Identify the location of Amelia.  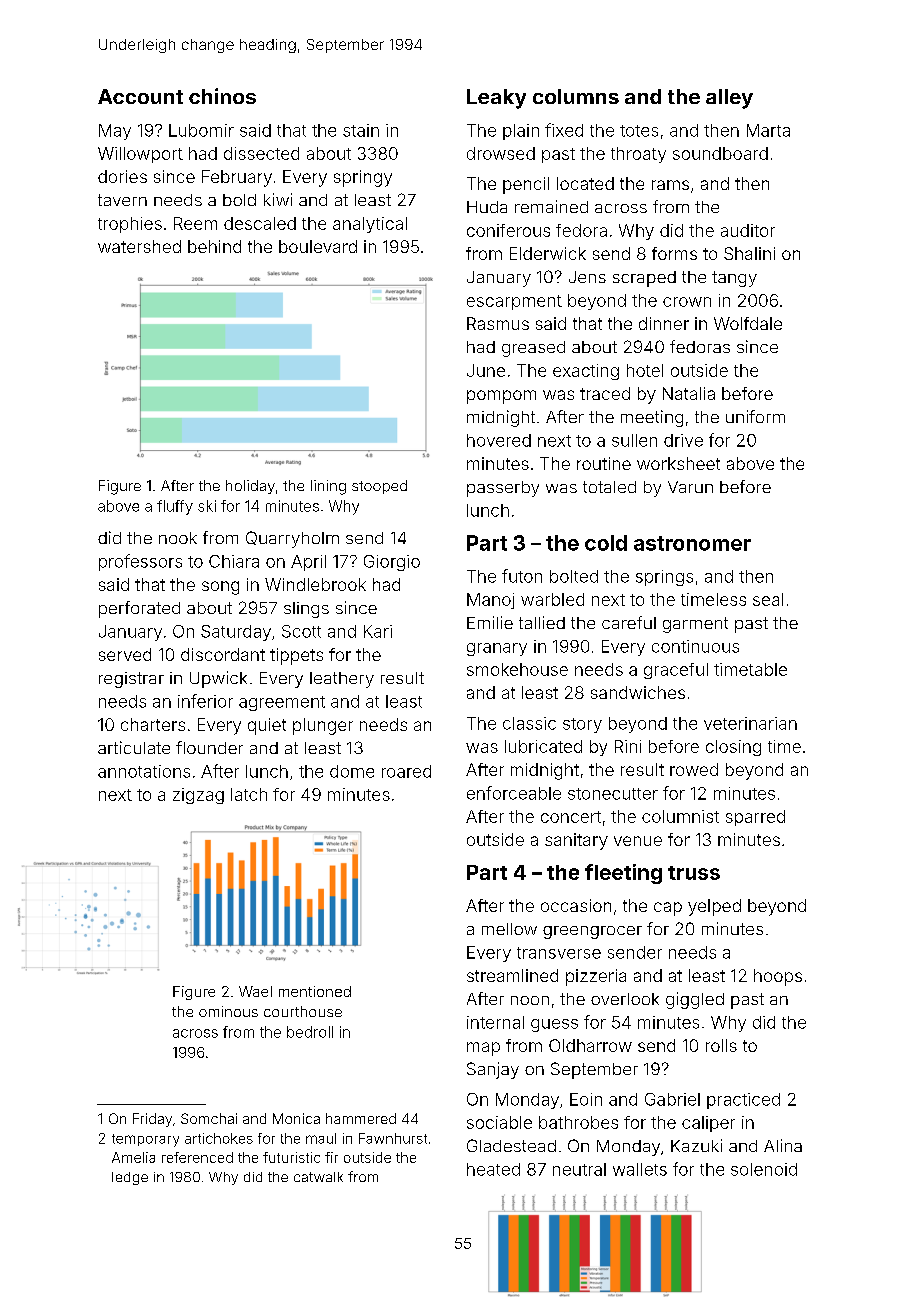
(133, 1157).
